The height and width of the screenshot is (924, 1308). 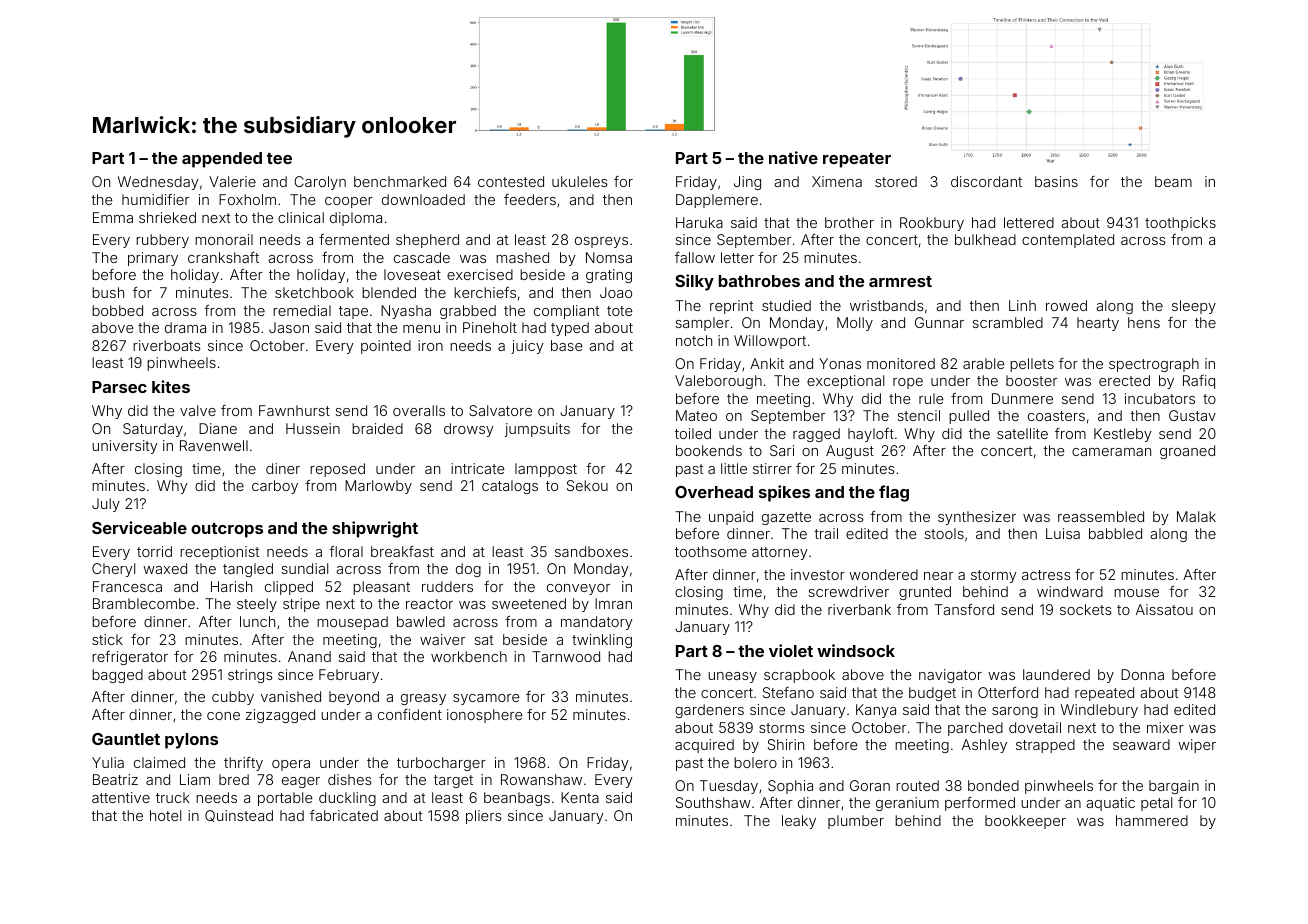 What do you see at coordinates (289, 588) in the screenshot?
I see `clipped` at bounding box center [289, 588].
